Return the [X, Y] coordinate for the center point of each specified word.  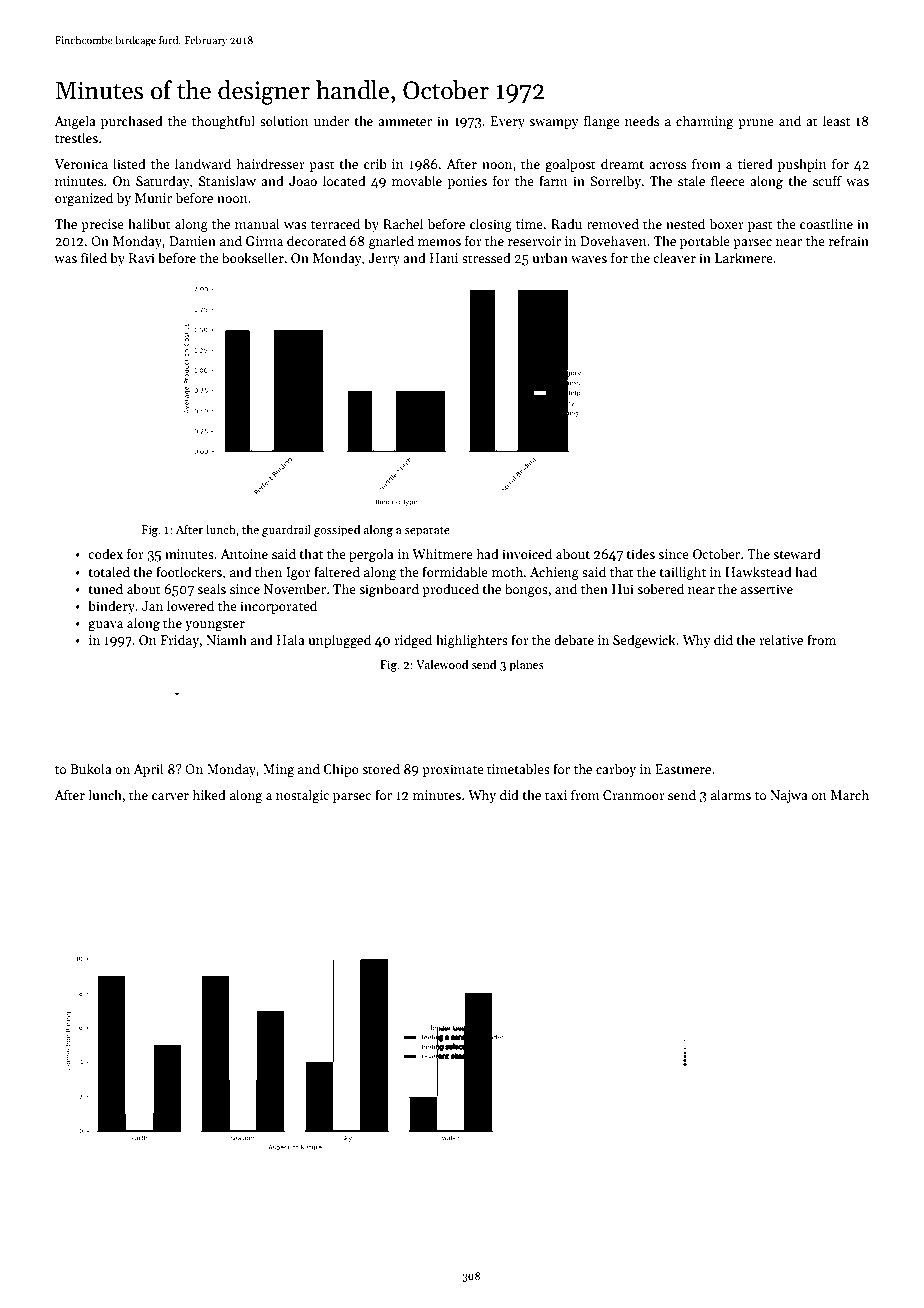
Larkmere [744, 257]
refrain [849, 240]
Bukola [91, 768]
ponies [467, 182]
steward [797, 553]
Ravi [142, 258]
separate [427, 531]
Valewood [442, 664]
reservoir [534, 241]
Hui [623, 589]
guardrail [286, 530]
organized [84, 199]
